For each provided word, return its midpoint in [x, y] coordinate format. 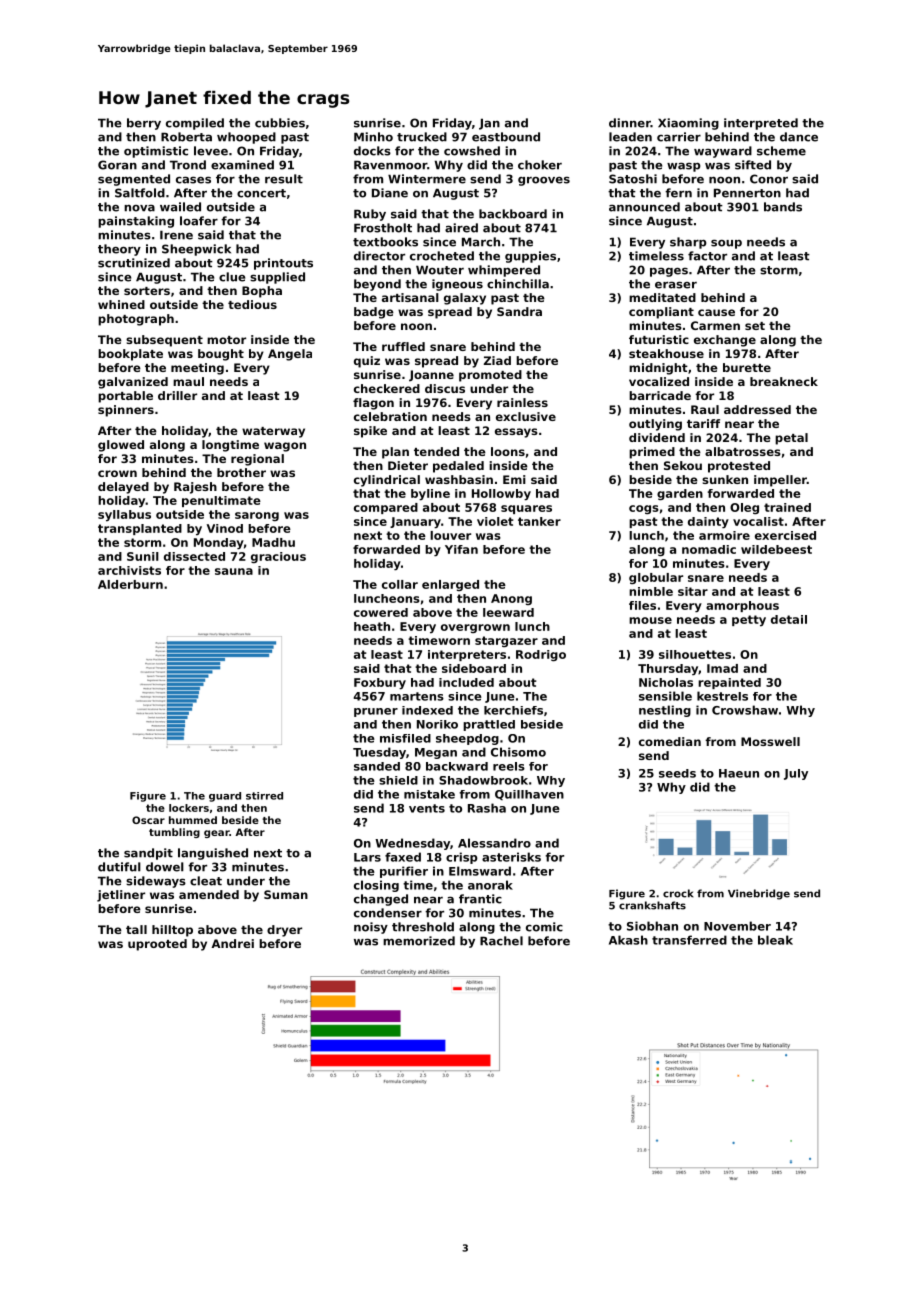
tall [136, 929]
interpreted [761, 124]
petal [791, 439]
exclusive [526, 416]
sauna [234, 571]
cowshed [472, 151]
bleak [775, 940]
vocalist [758, 521]
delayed [123, 488]
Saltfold [140, 193]
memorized [419, 941]
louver [450, 535]
